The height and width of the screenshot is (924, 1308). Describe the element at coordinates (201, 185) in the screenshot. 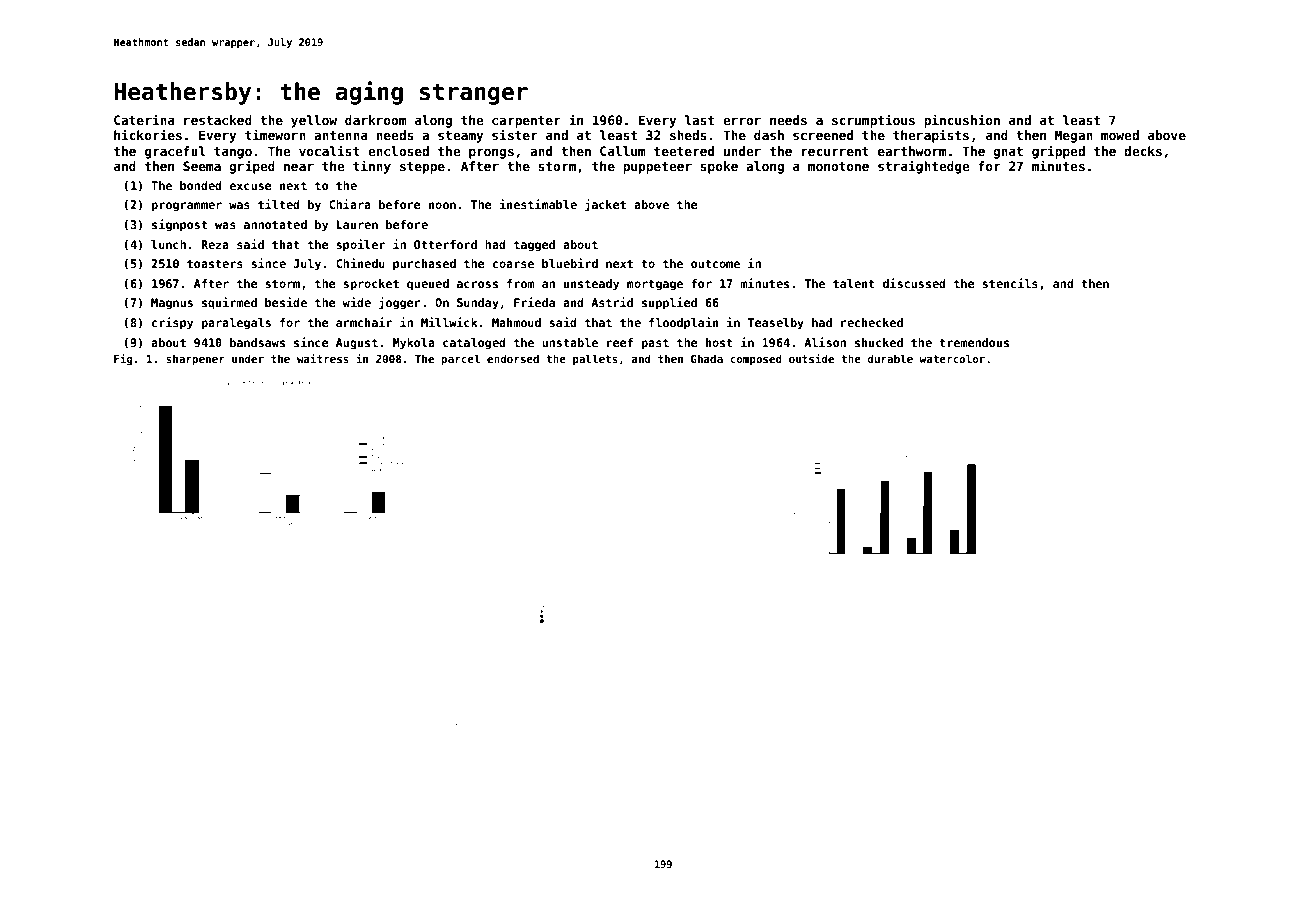

I see `bonded` at that location.
